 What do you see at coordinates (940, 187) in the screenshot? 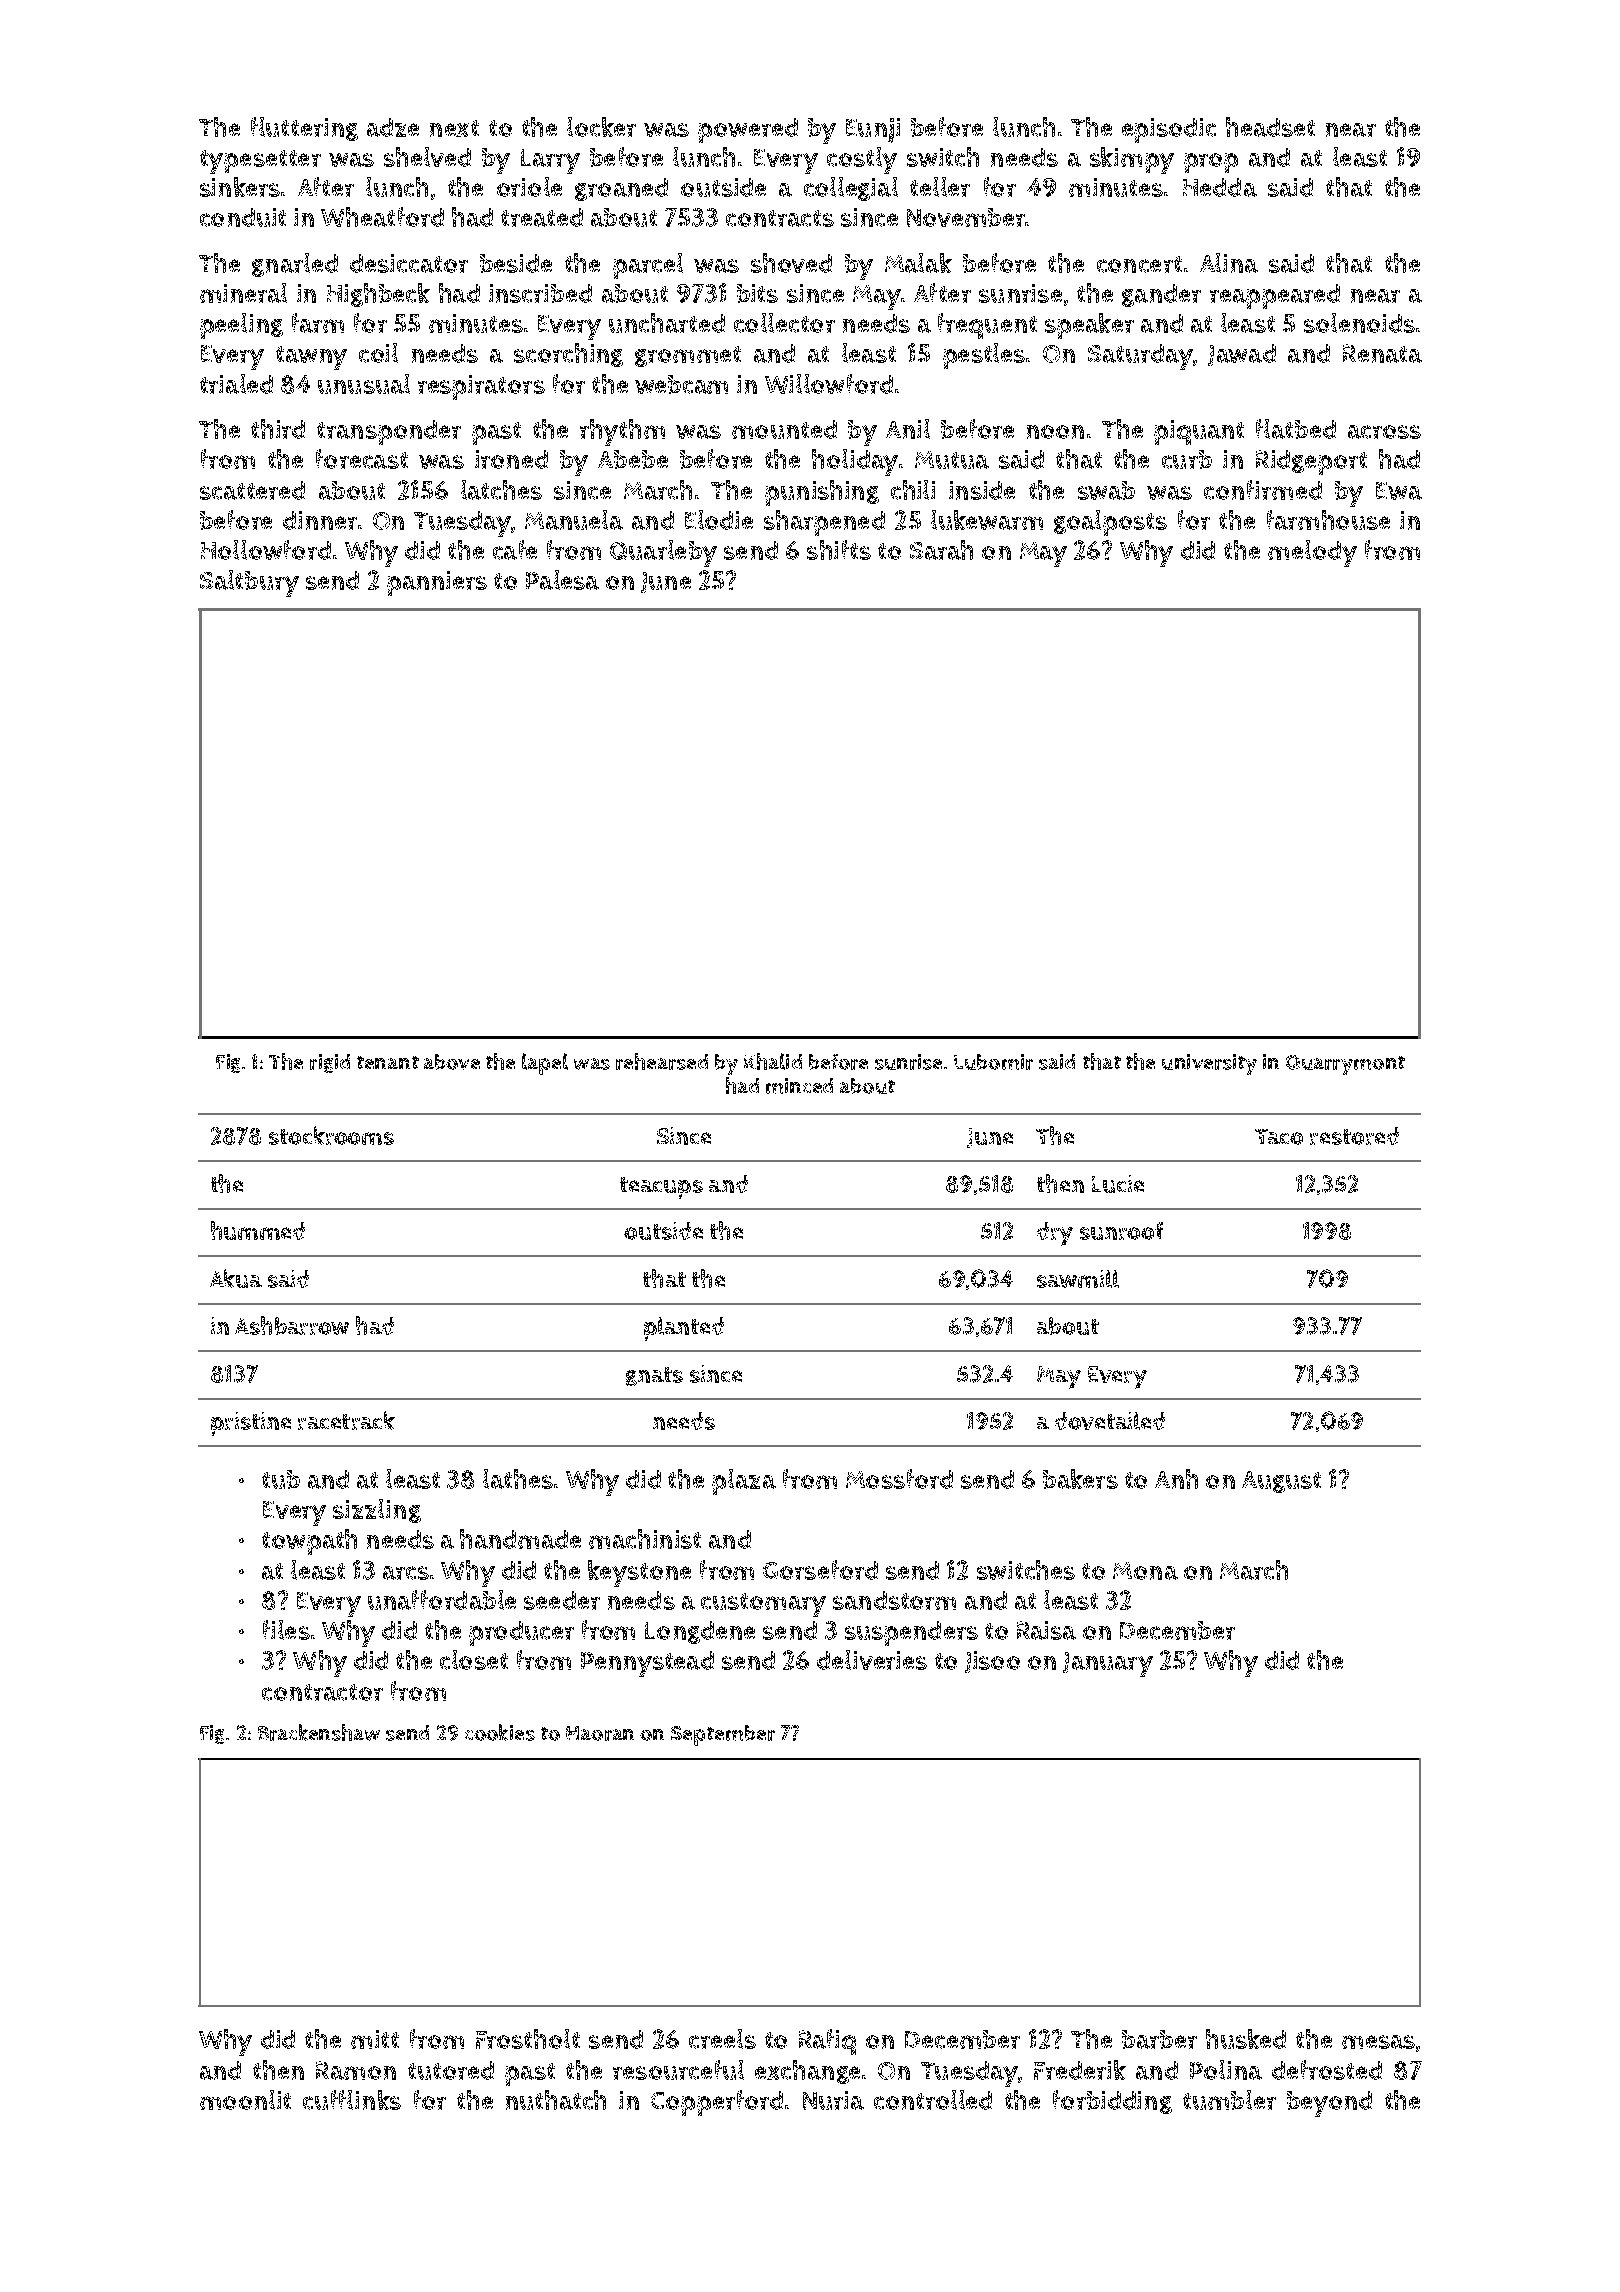
I see `teller` at bounding box center [940, 187].
